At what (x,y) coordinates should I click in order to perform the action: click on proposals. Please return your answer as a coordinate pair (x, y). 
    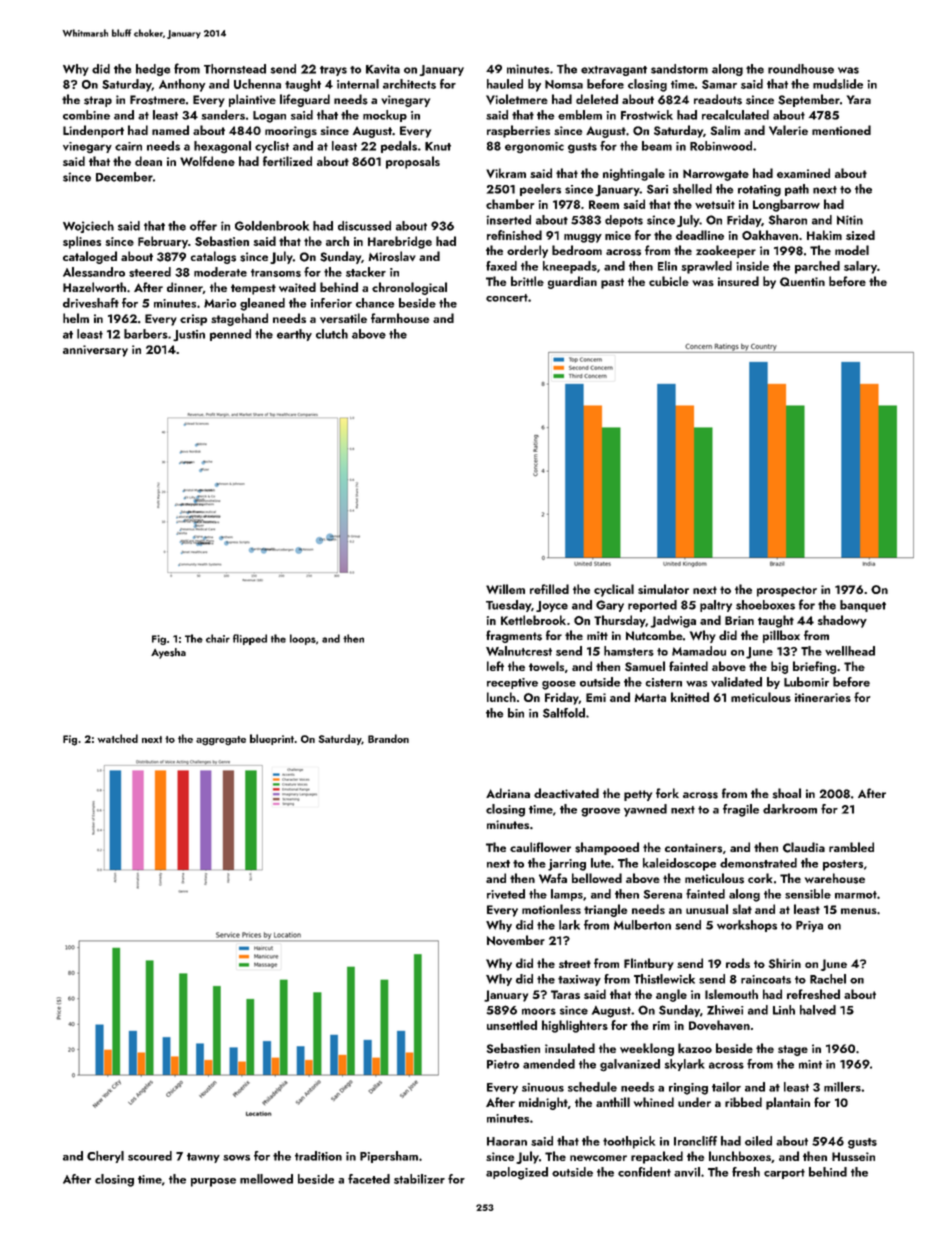
    Looking at the image, I should click on (413, 162).
